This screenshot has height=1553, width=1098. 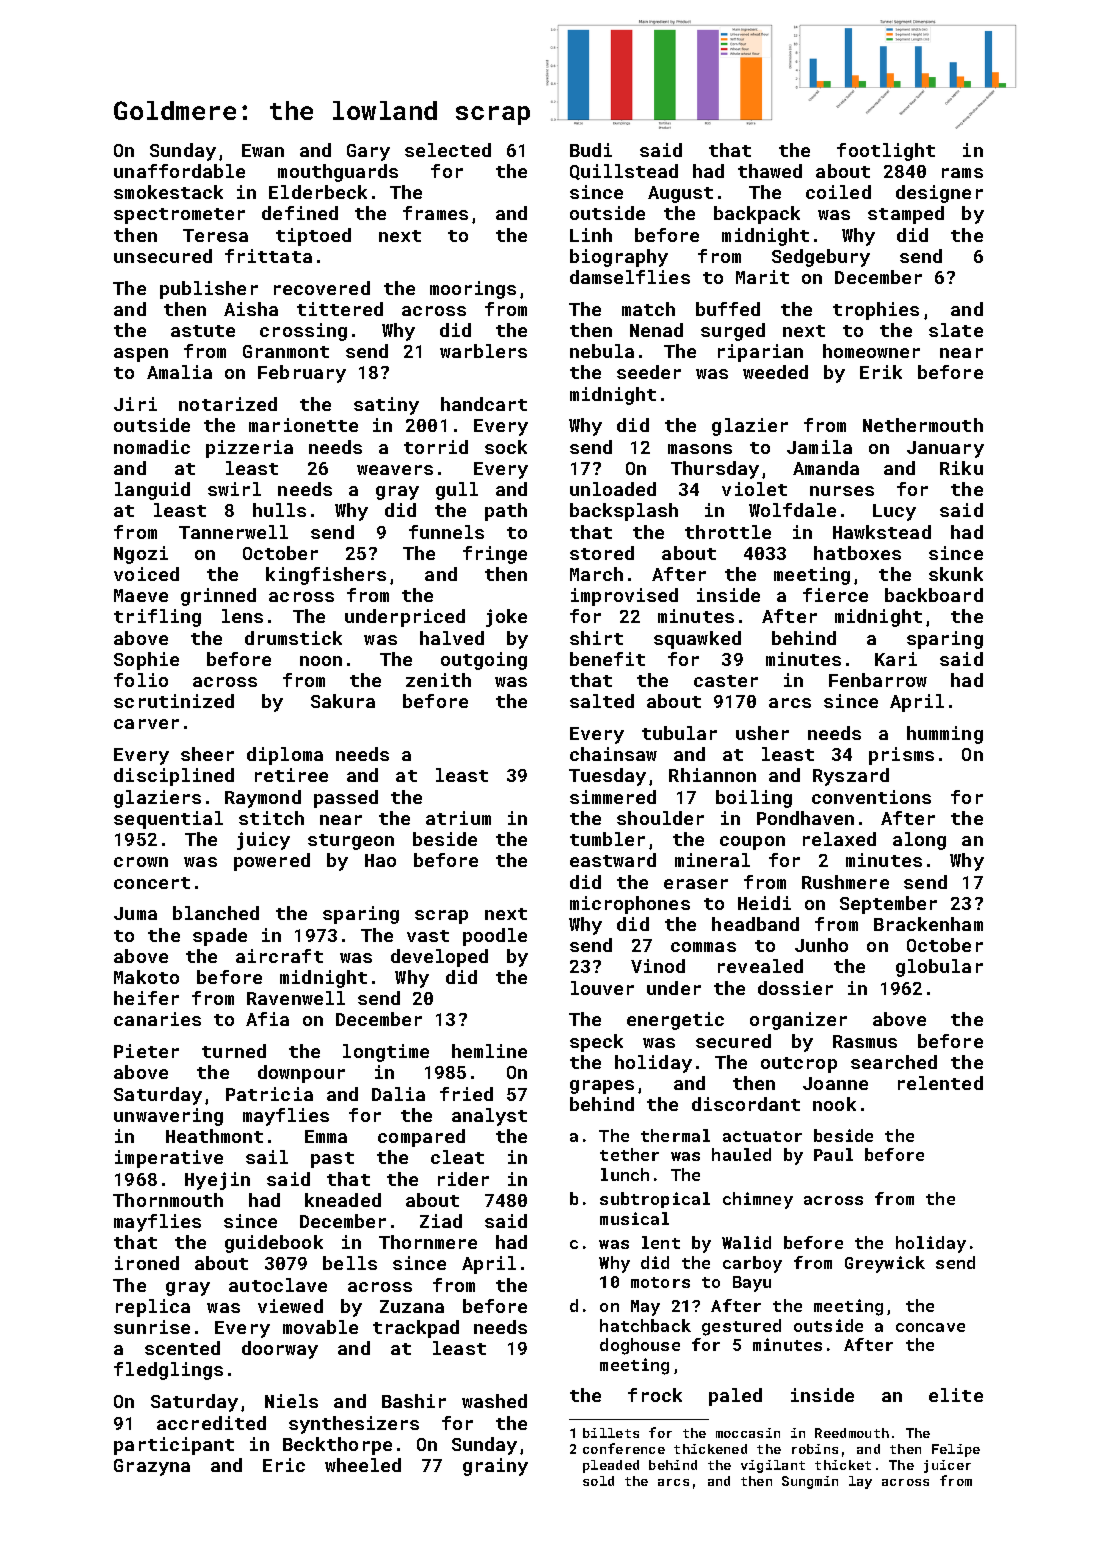 What do you see at coordinates (494, 1401) in the screenshot?
I see `washed` at bounding box center [494, 1401].
